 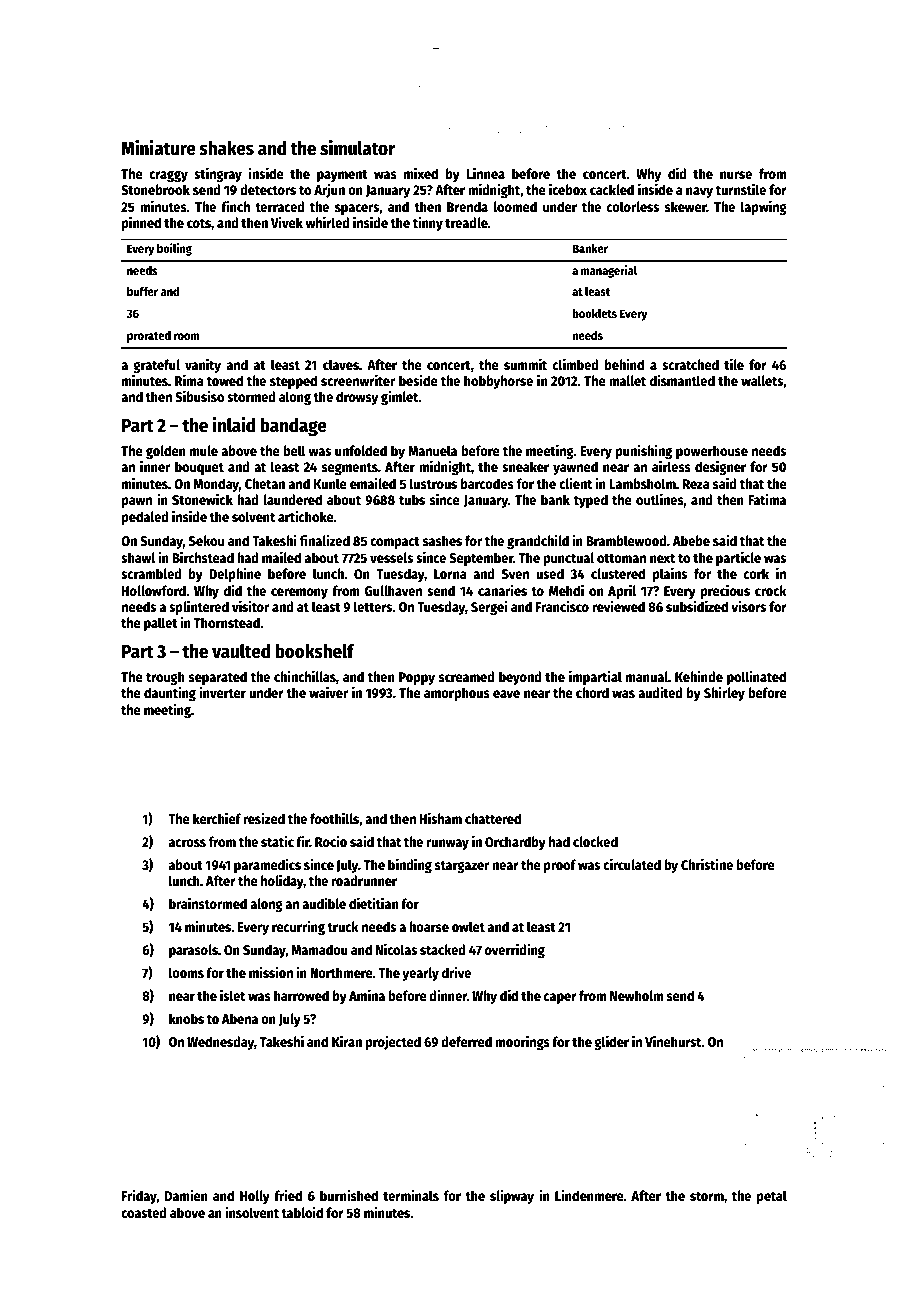 What do you see at coordinates (627, 380) in the page?
I see `mallet` at bounding box center [627, 380].
